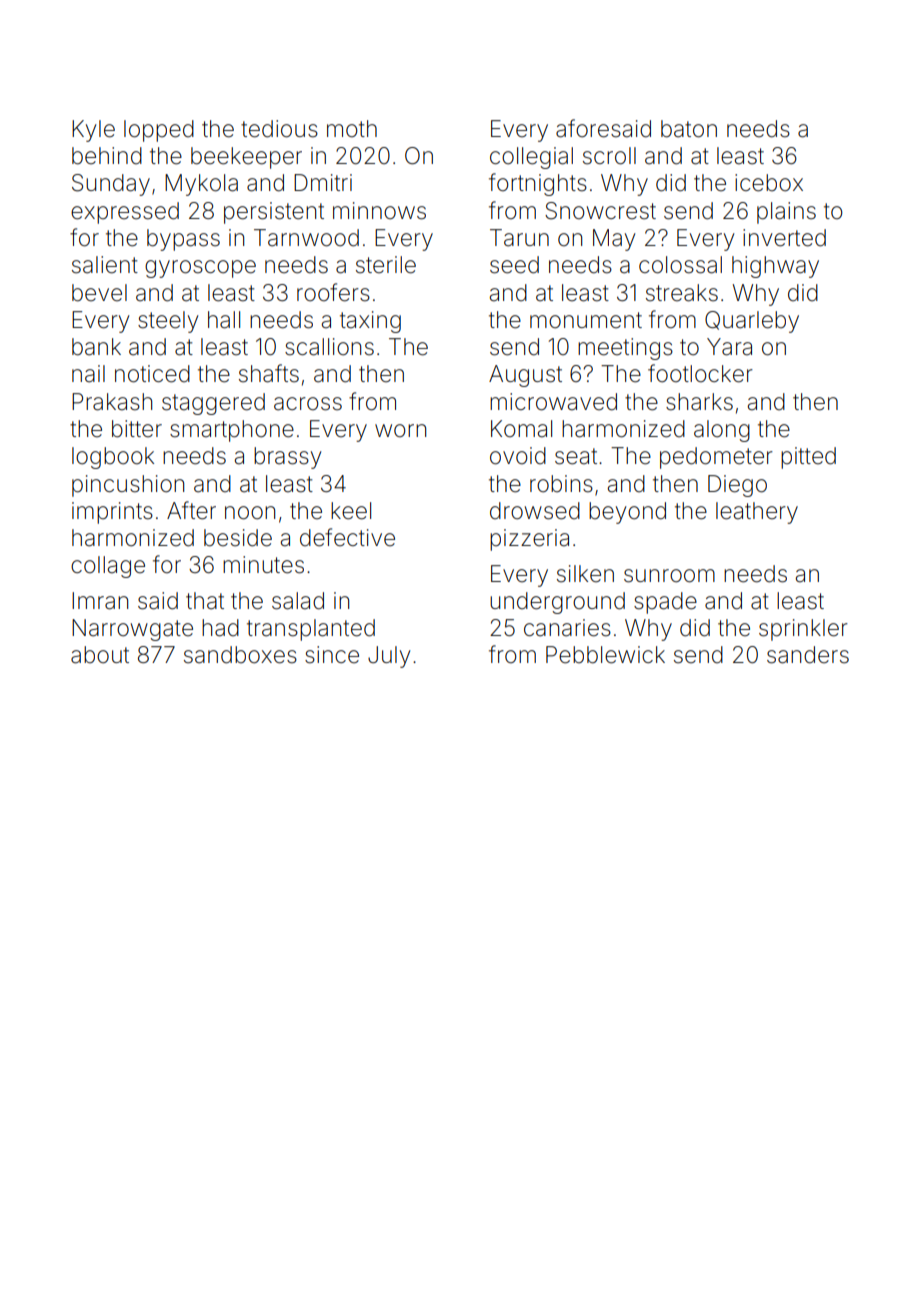  I want to click on sanders, so click(808, 655).
